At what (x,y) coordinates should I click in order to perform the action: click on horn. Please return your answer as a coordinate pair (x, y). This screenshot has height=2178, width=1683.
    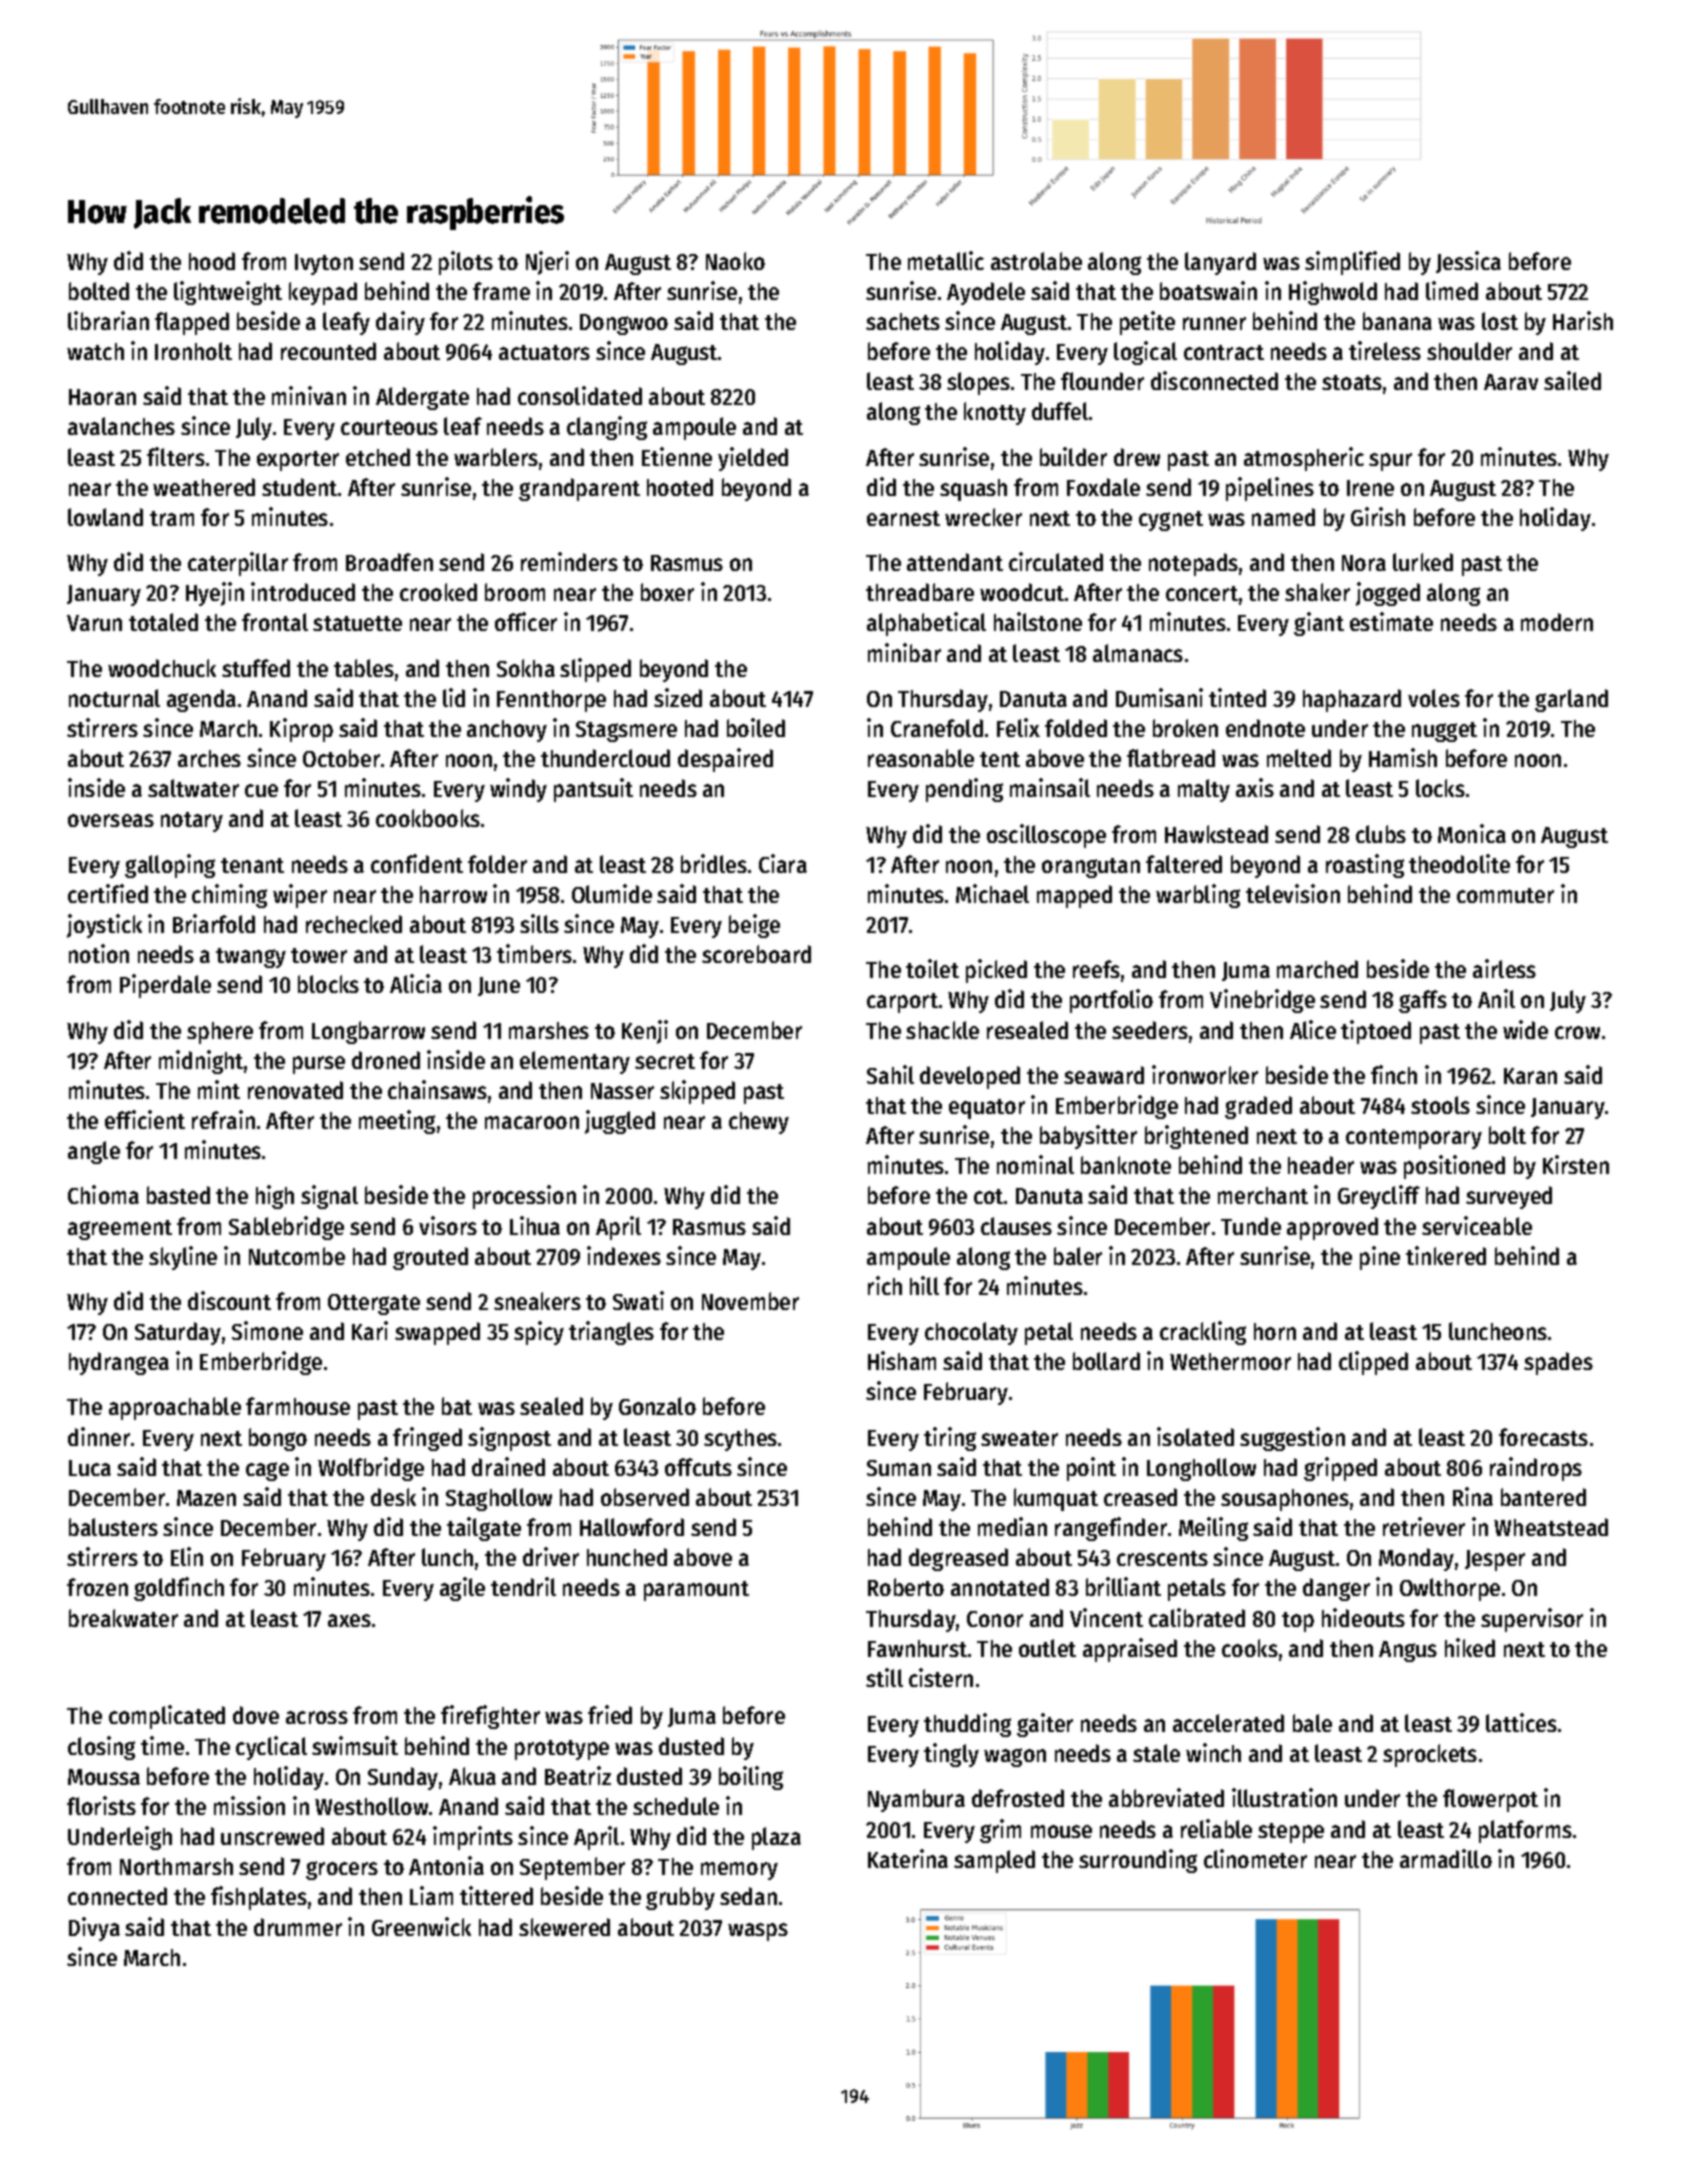
    Looking at the image, I should click on (1275, 1331).
